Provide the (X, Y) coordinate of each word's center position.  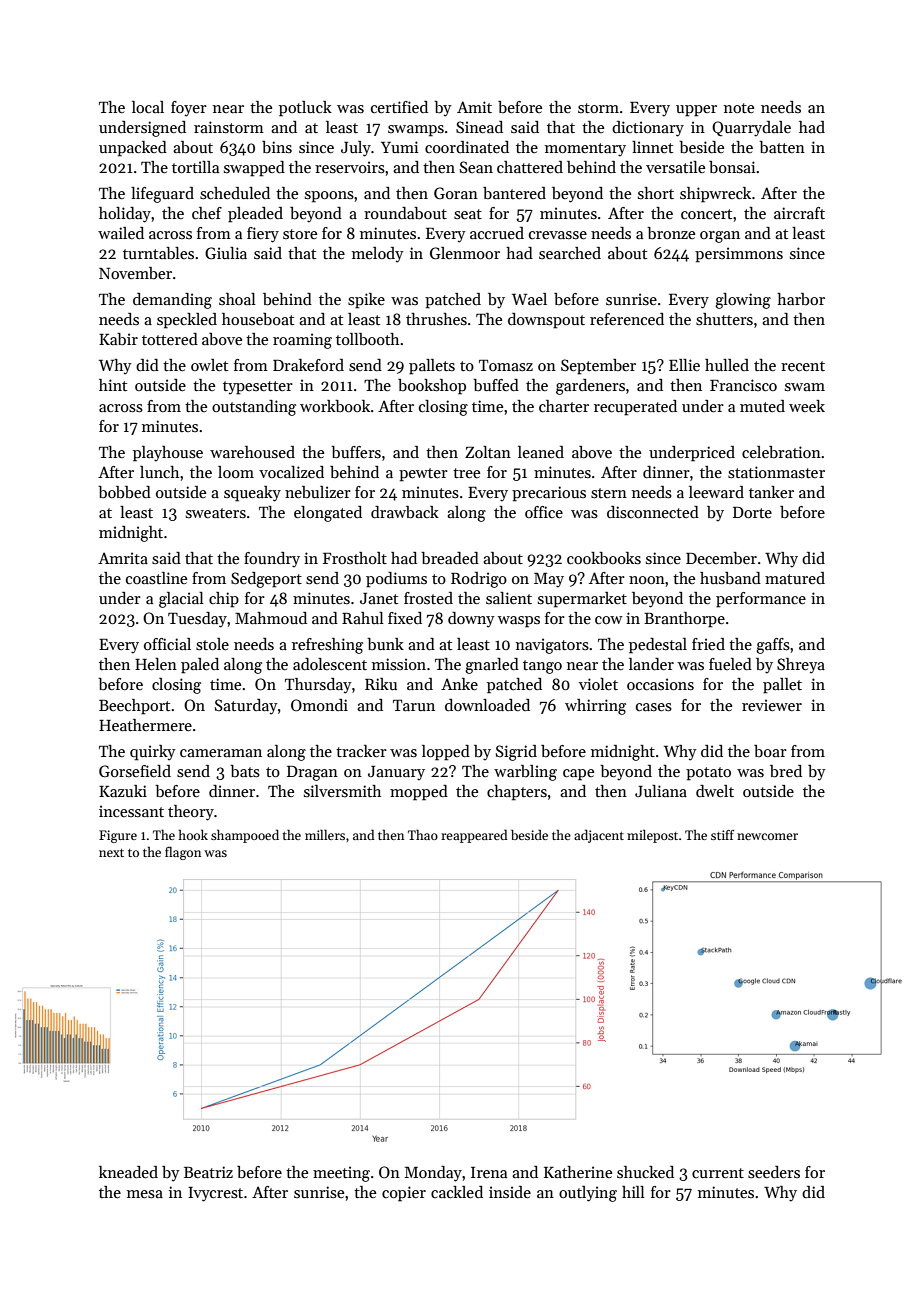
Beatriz (208, 1172)
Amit (474, 107)
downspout (546, 321)
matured (795, 578)
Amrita (123, 558)
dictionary (648, 129)
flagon (183, 853)
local (148, 107)
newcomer (767, 836)
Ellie (684, 365)
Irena (489, 1172)
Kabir (118, 339)
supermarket (582, 600)
